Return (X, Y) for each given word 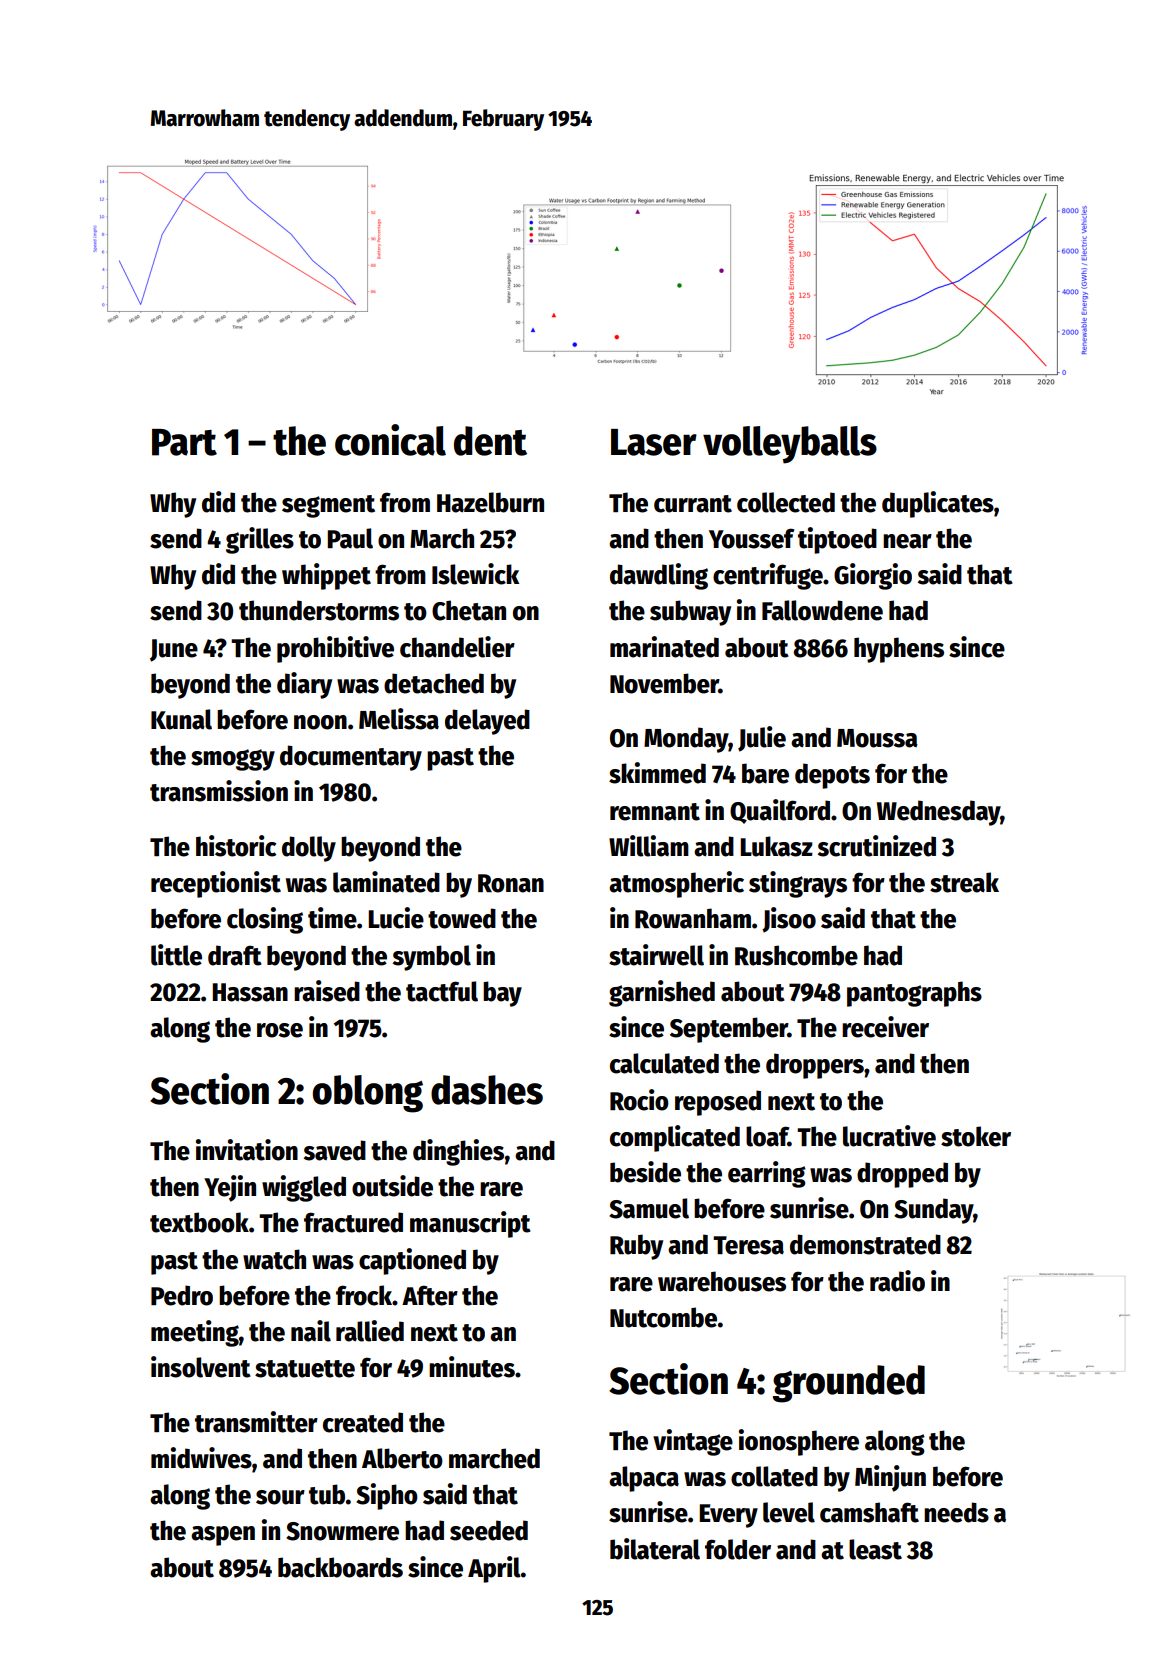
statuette (305, 1369)
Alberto (402, 1458)
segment (328, 506)
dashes (487, 1090)
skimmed (657, 773)
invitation (247, 1150)
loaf (767, 1136)
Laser (654, 442)
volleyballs (790, 445)
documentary (351, 758)
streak (964, 882)
